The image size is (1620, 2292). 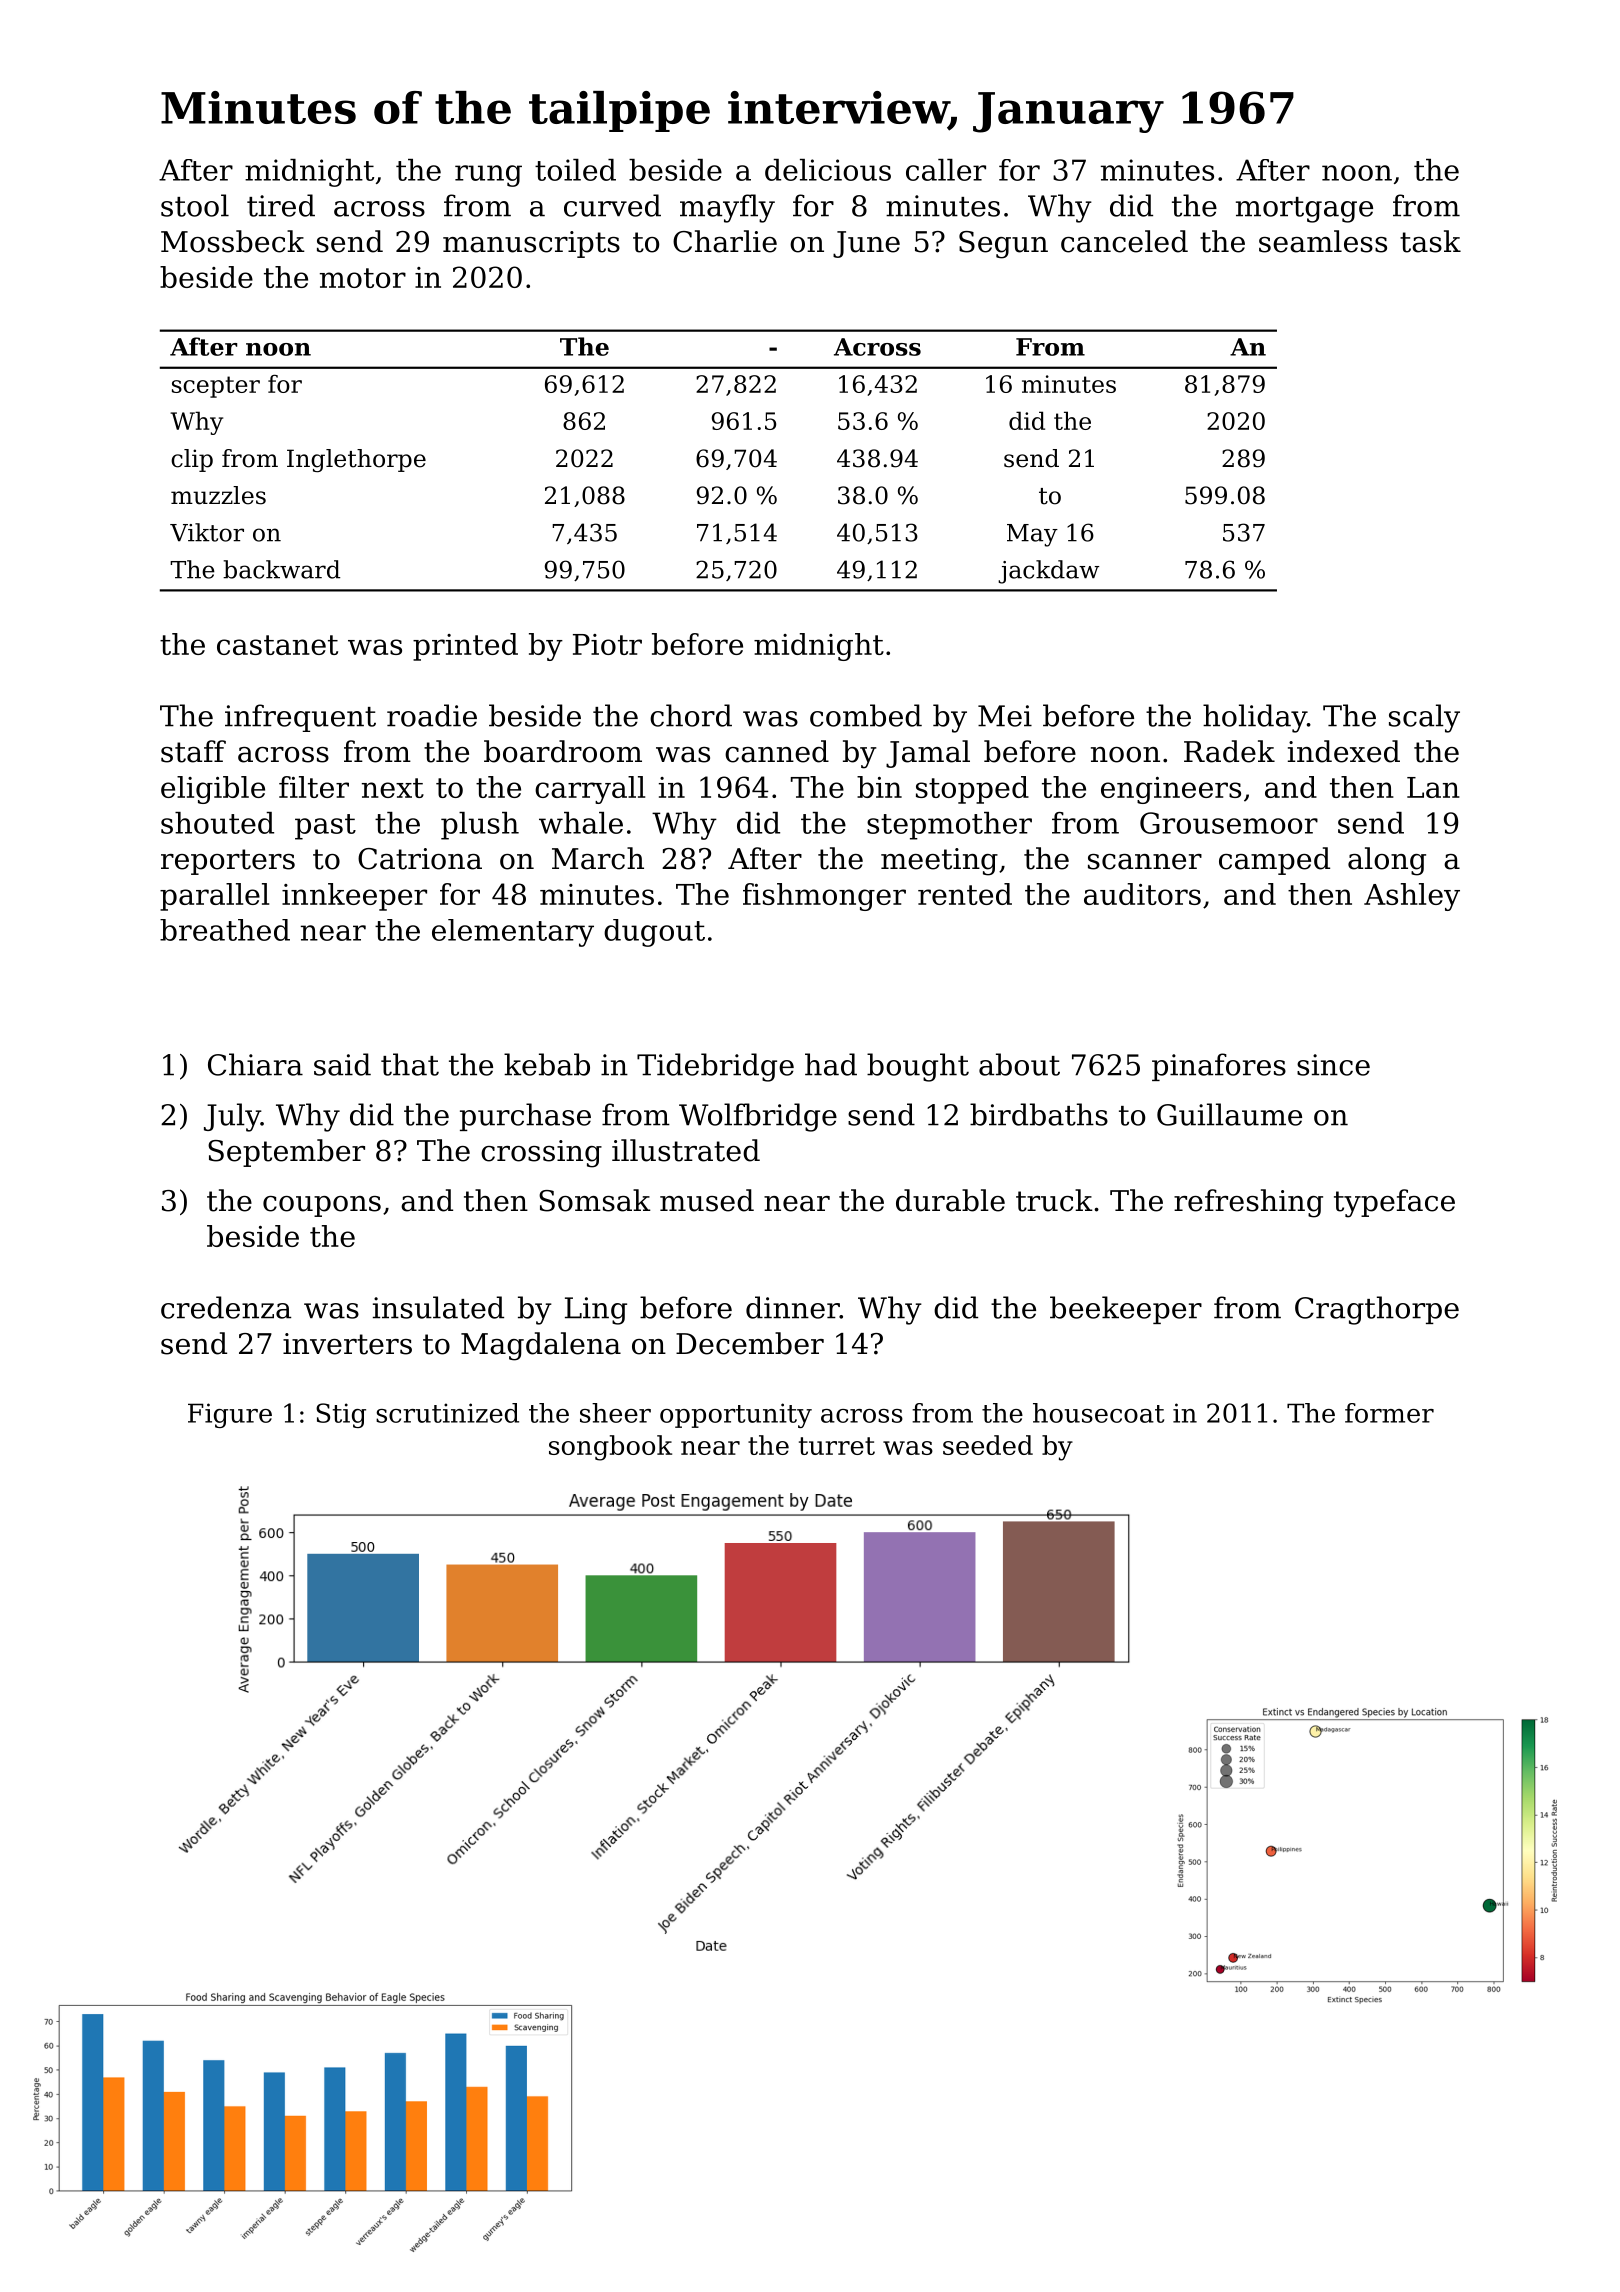 What do you see at coordinates (1274, 861) in the image?
I see `camped` at bounding box center [1274, 861].
